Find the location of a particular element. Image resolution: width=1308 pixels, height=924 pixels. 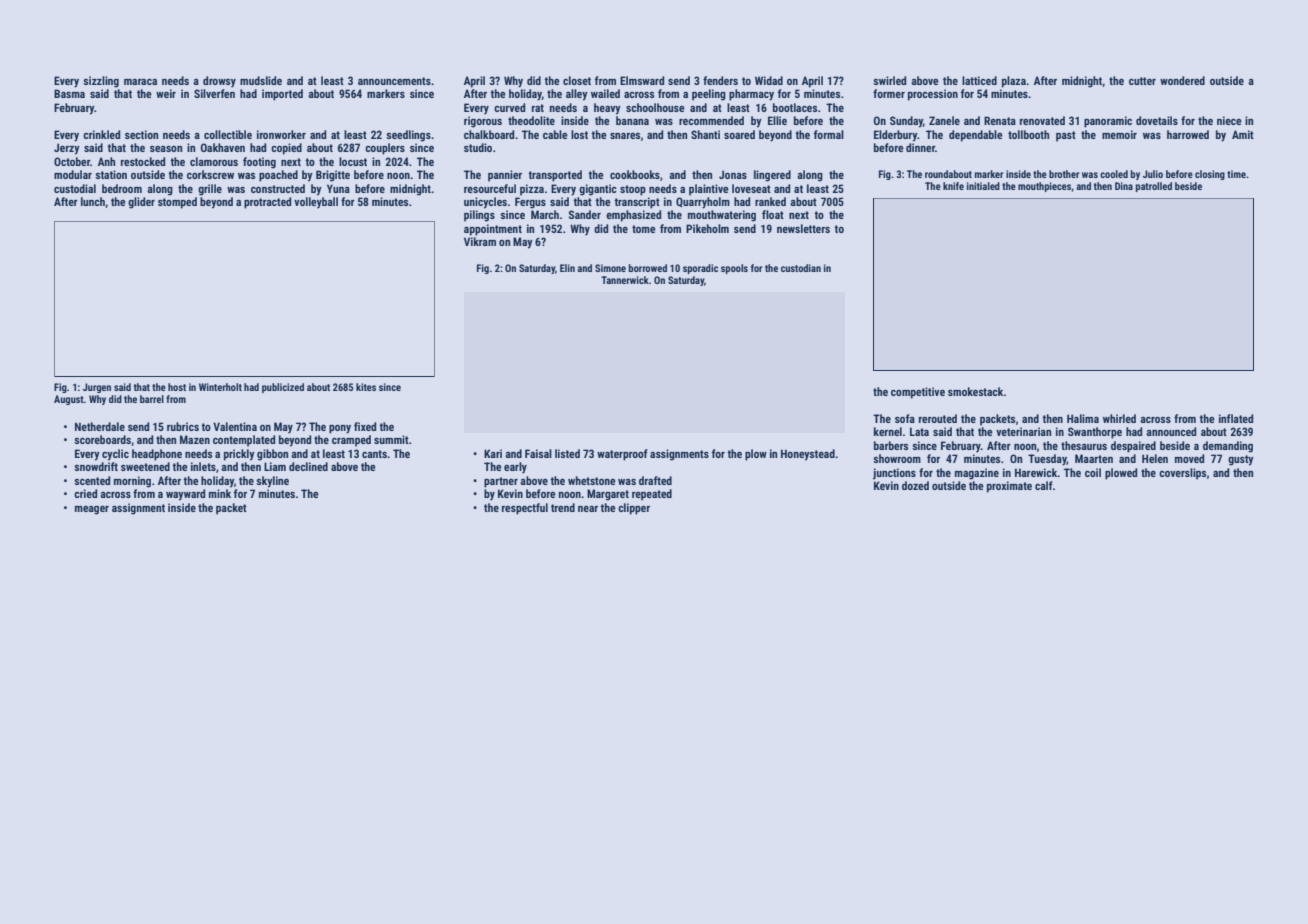

despaired is located at coordinates (1133, 447).
